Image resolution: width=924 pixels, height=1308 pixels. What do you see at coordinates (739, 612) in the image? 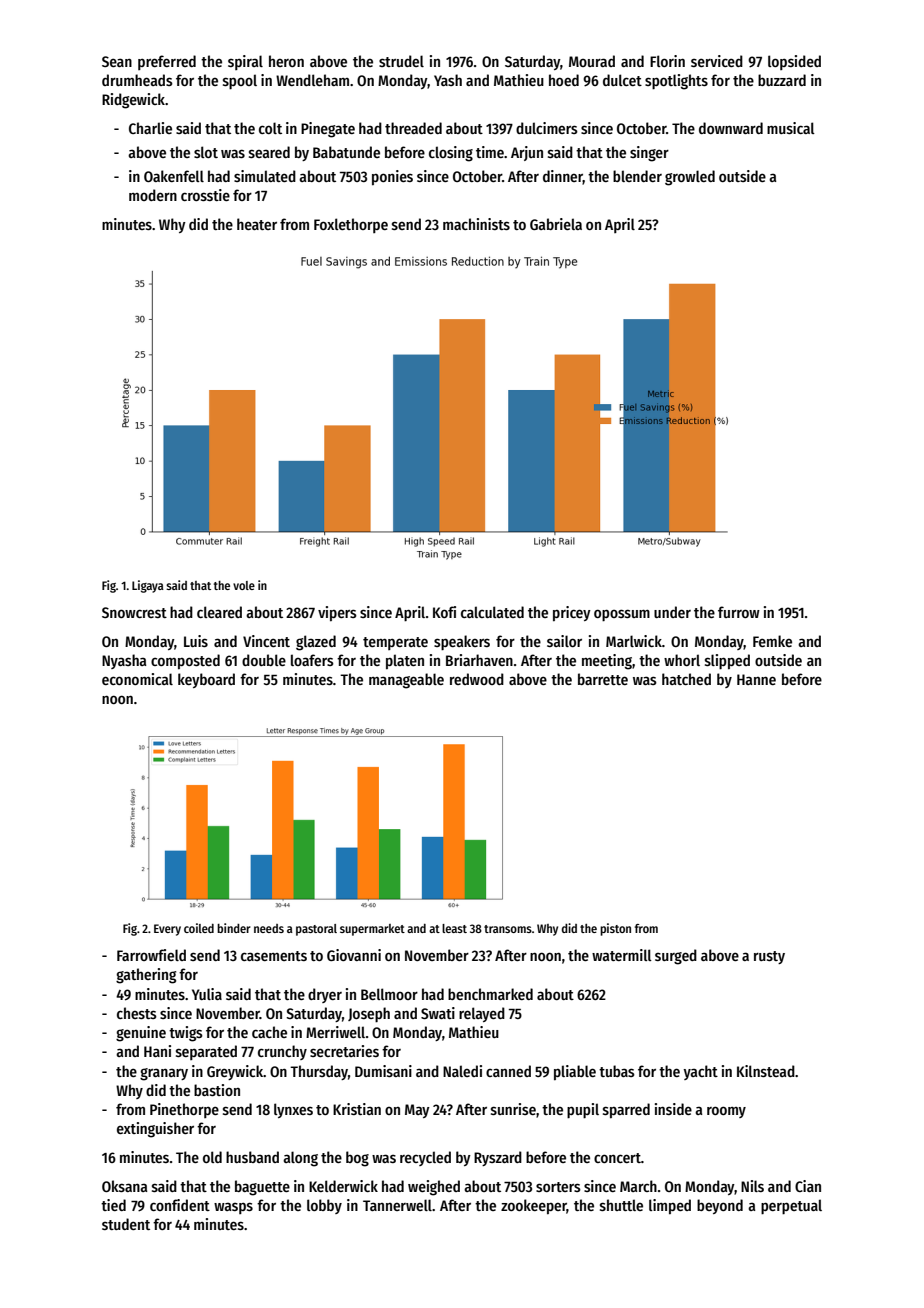
I see `furrow` at bounding box center [739, 612].
